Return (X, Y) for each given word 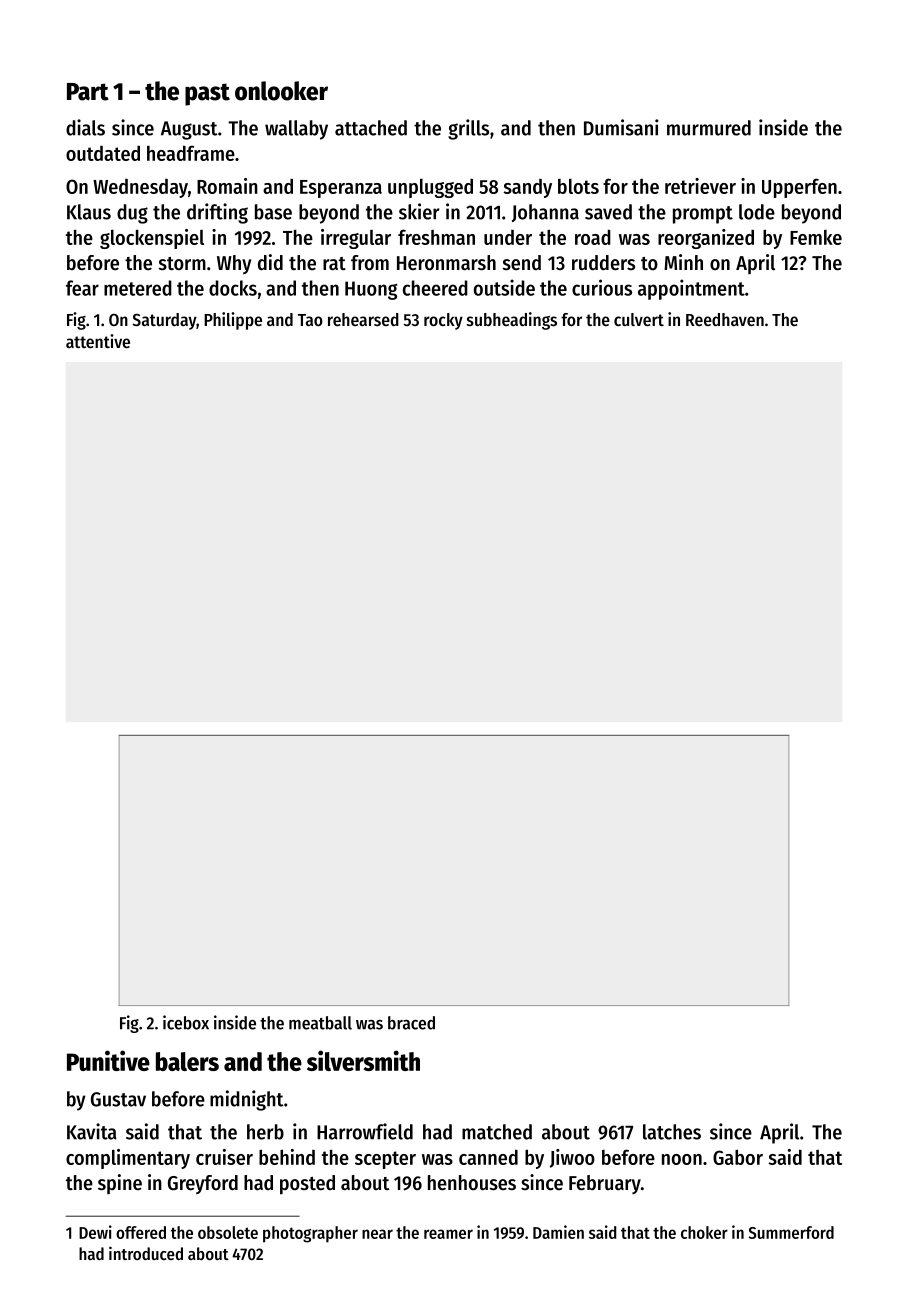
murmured (709, 128)
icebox (186, 1022)
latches (672, 1132)
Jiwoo (572, 1158)
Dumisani (621, 127)
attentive (98, 341)
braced (411, 1023)
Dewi (95, 1232)
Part (88, 92)
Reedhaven (725, 319)
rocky (443, 321)
